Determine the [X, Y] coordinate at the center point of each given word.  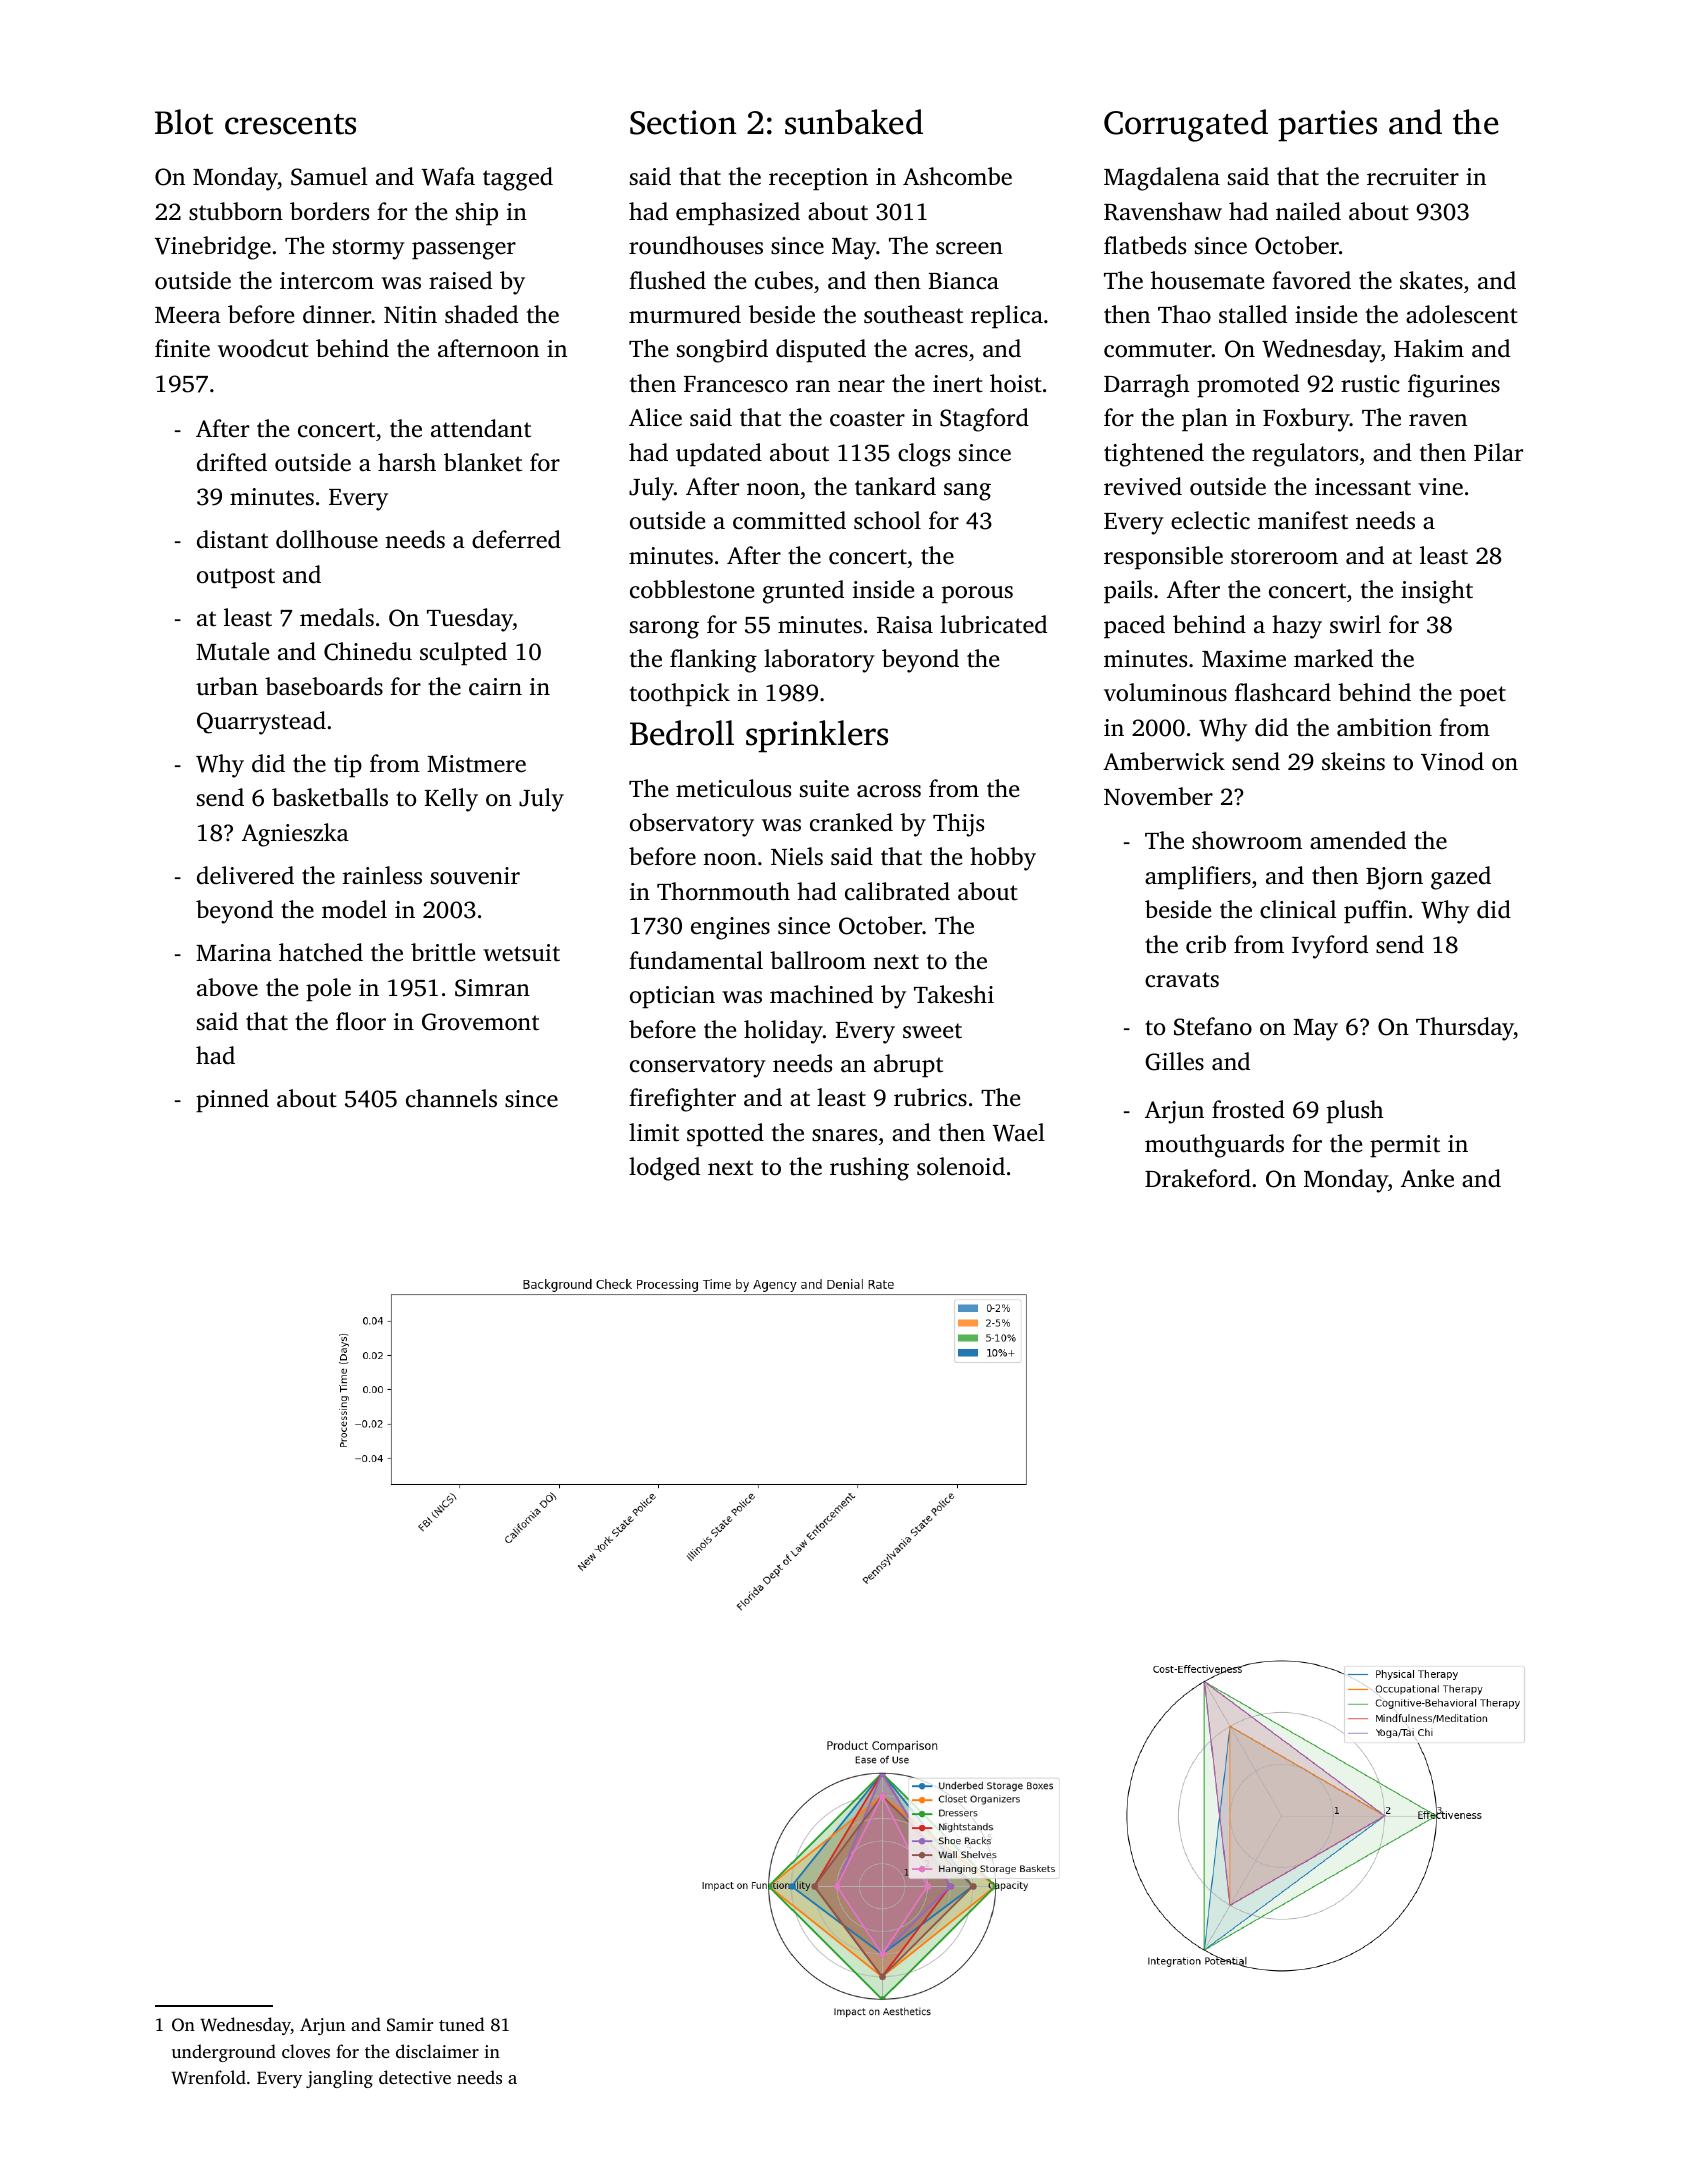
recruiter [1413, 177]
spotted [725, 1135]
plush [1355, 1112]
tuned [462, 2024]
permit [1405, 1146]
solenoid [961, 1166]
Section [683, 122]
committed [789, 520]
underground [224, 2053]
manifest [1303, 520]
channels [451, 1098]
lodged [664, 1169]
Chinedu [368, 651]
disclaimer [437, 2051]
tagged [518, 179]
